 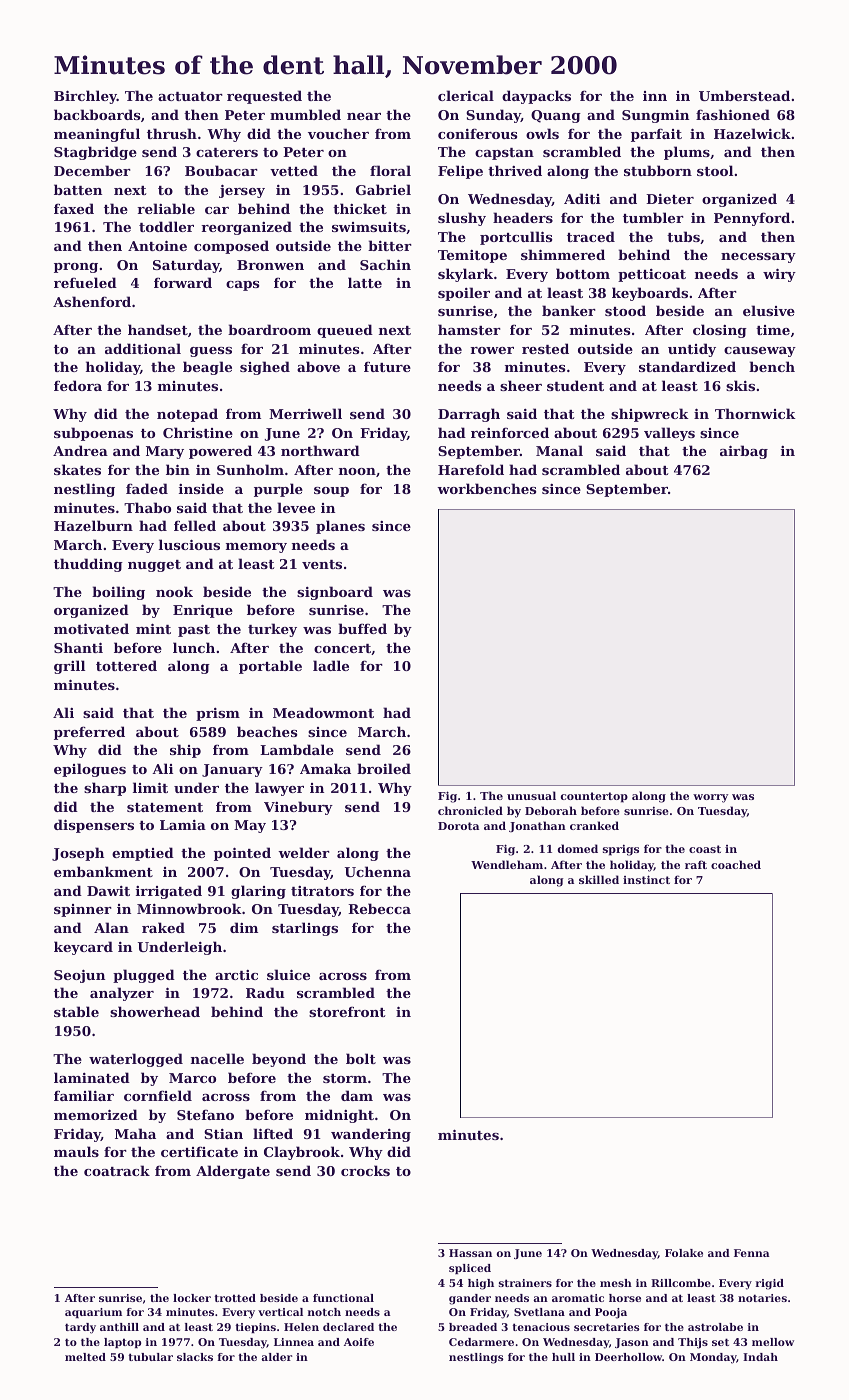 What do you see at coordinates (153, 628) in the screenshot?
I see `mint` at bounding box center [153, 628].
